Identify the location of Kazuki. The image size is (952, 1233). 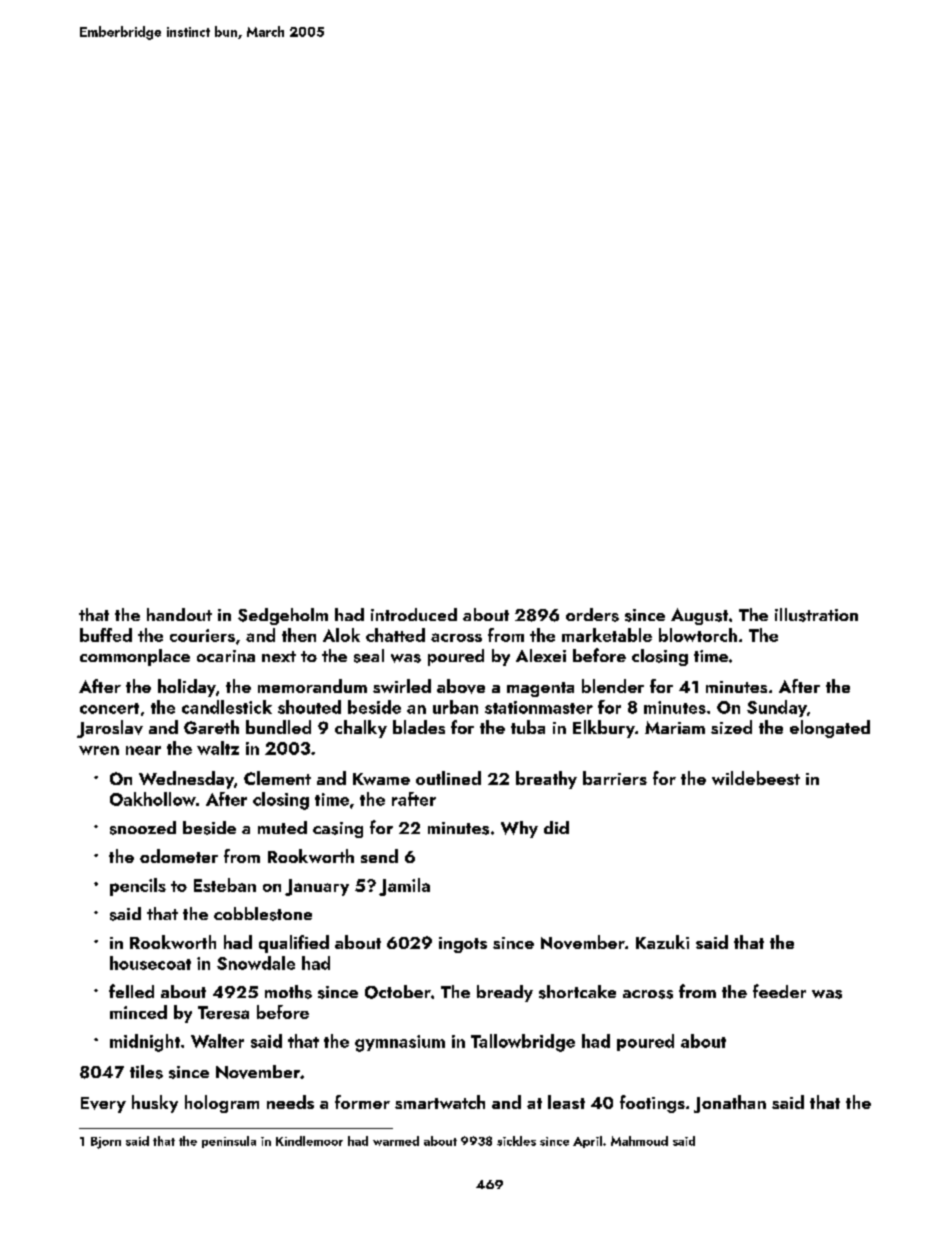
(662, 942).
